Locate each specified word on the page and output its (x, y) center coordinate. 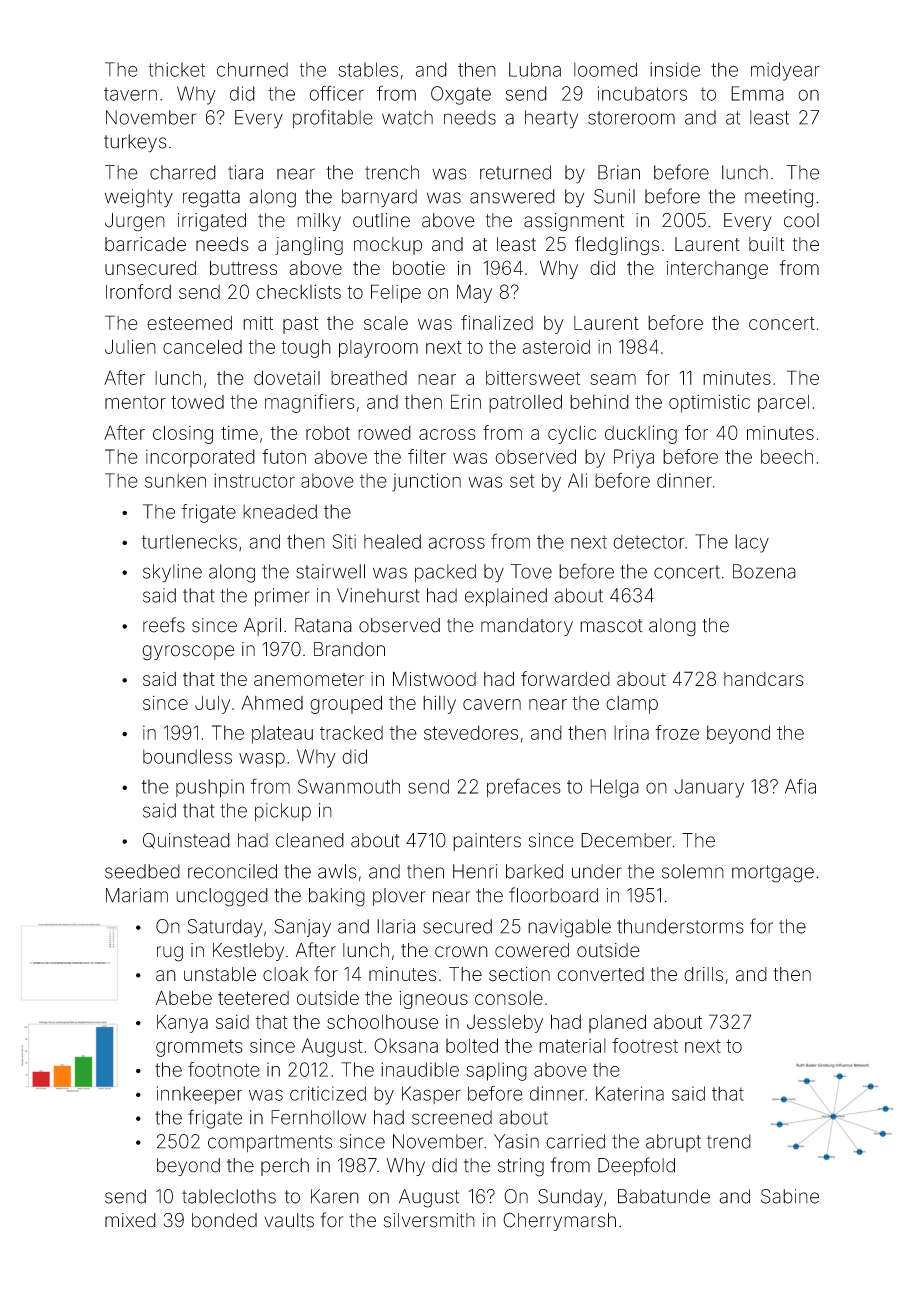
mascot (611, 626)
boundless (187, 756)
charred (183, 172)
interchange (717, 270)
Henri (475, 871)
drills (703, 974)
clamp (632, 705)
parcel (783, 404)
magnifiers (310, 403)
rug (170, 954)
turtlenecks (189, 541)
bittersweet (533, 378)
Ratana (323, 625)
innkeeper (199, 1095)
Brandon (349, 649)
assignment (574, 222)
